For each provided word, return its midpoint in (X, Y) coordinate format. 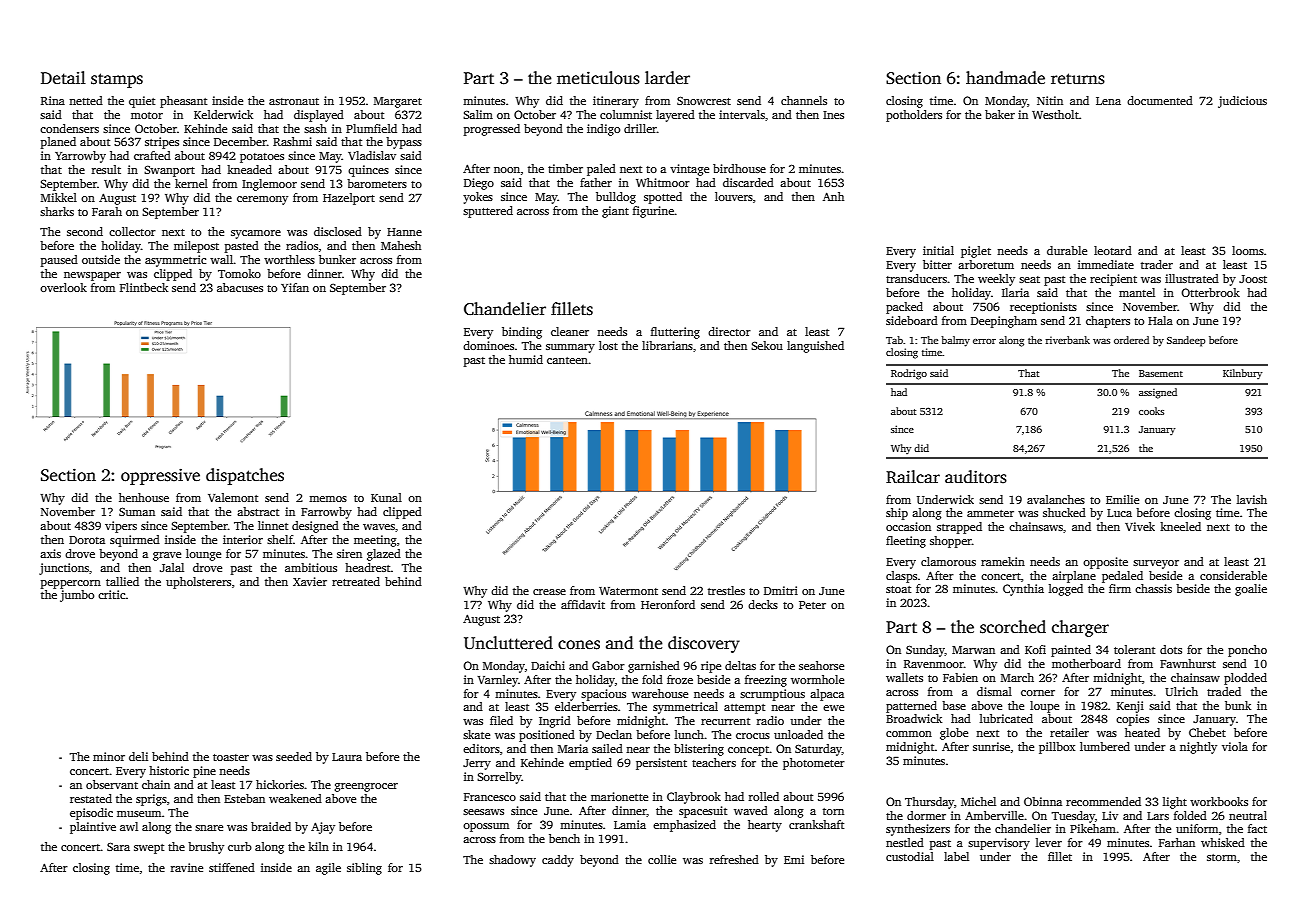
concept (748, 751)
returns (1078, 79)
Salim (478, 114)
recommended (1103, 801)
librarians (667, 345)
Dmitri (781, 590)
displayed (319, 116)
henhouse (144, 497)
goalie (1251, 590)
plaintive (93, 828)
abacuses (240, 287)
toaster (231, 757)
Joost (1253, 279)
